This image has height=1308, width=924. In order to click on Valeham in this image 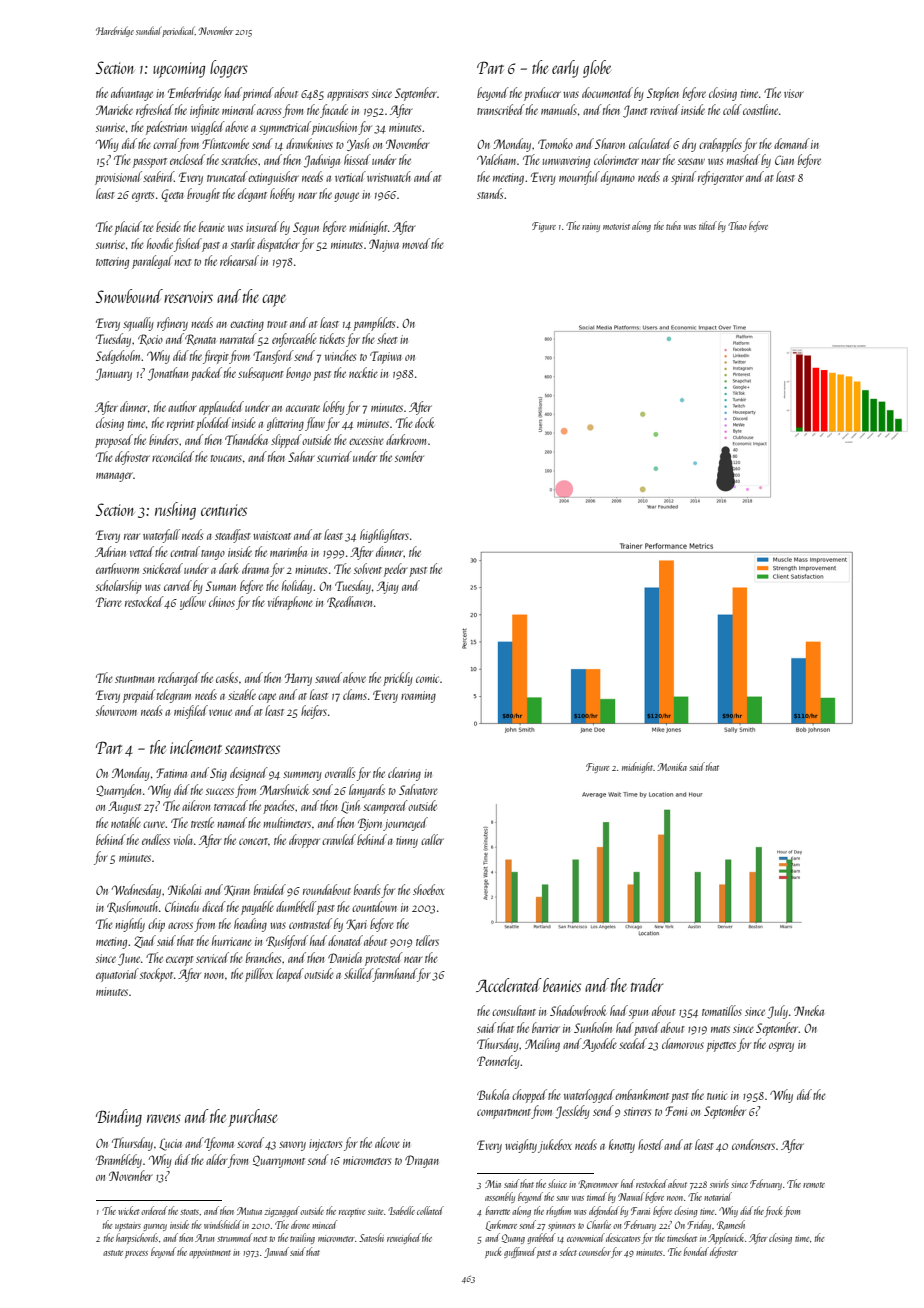, I will do `click(496, 159)`.
